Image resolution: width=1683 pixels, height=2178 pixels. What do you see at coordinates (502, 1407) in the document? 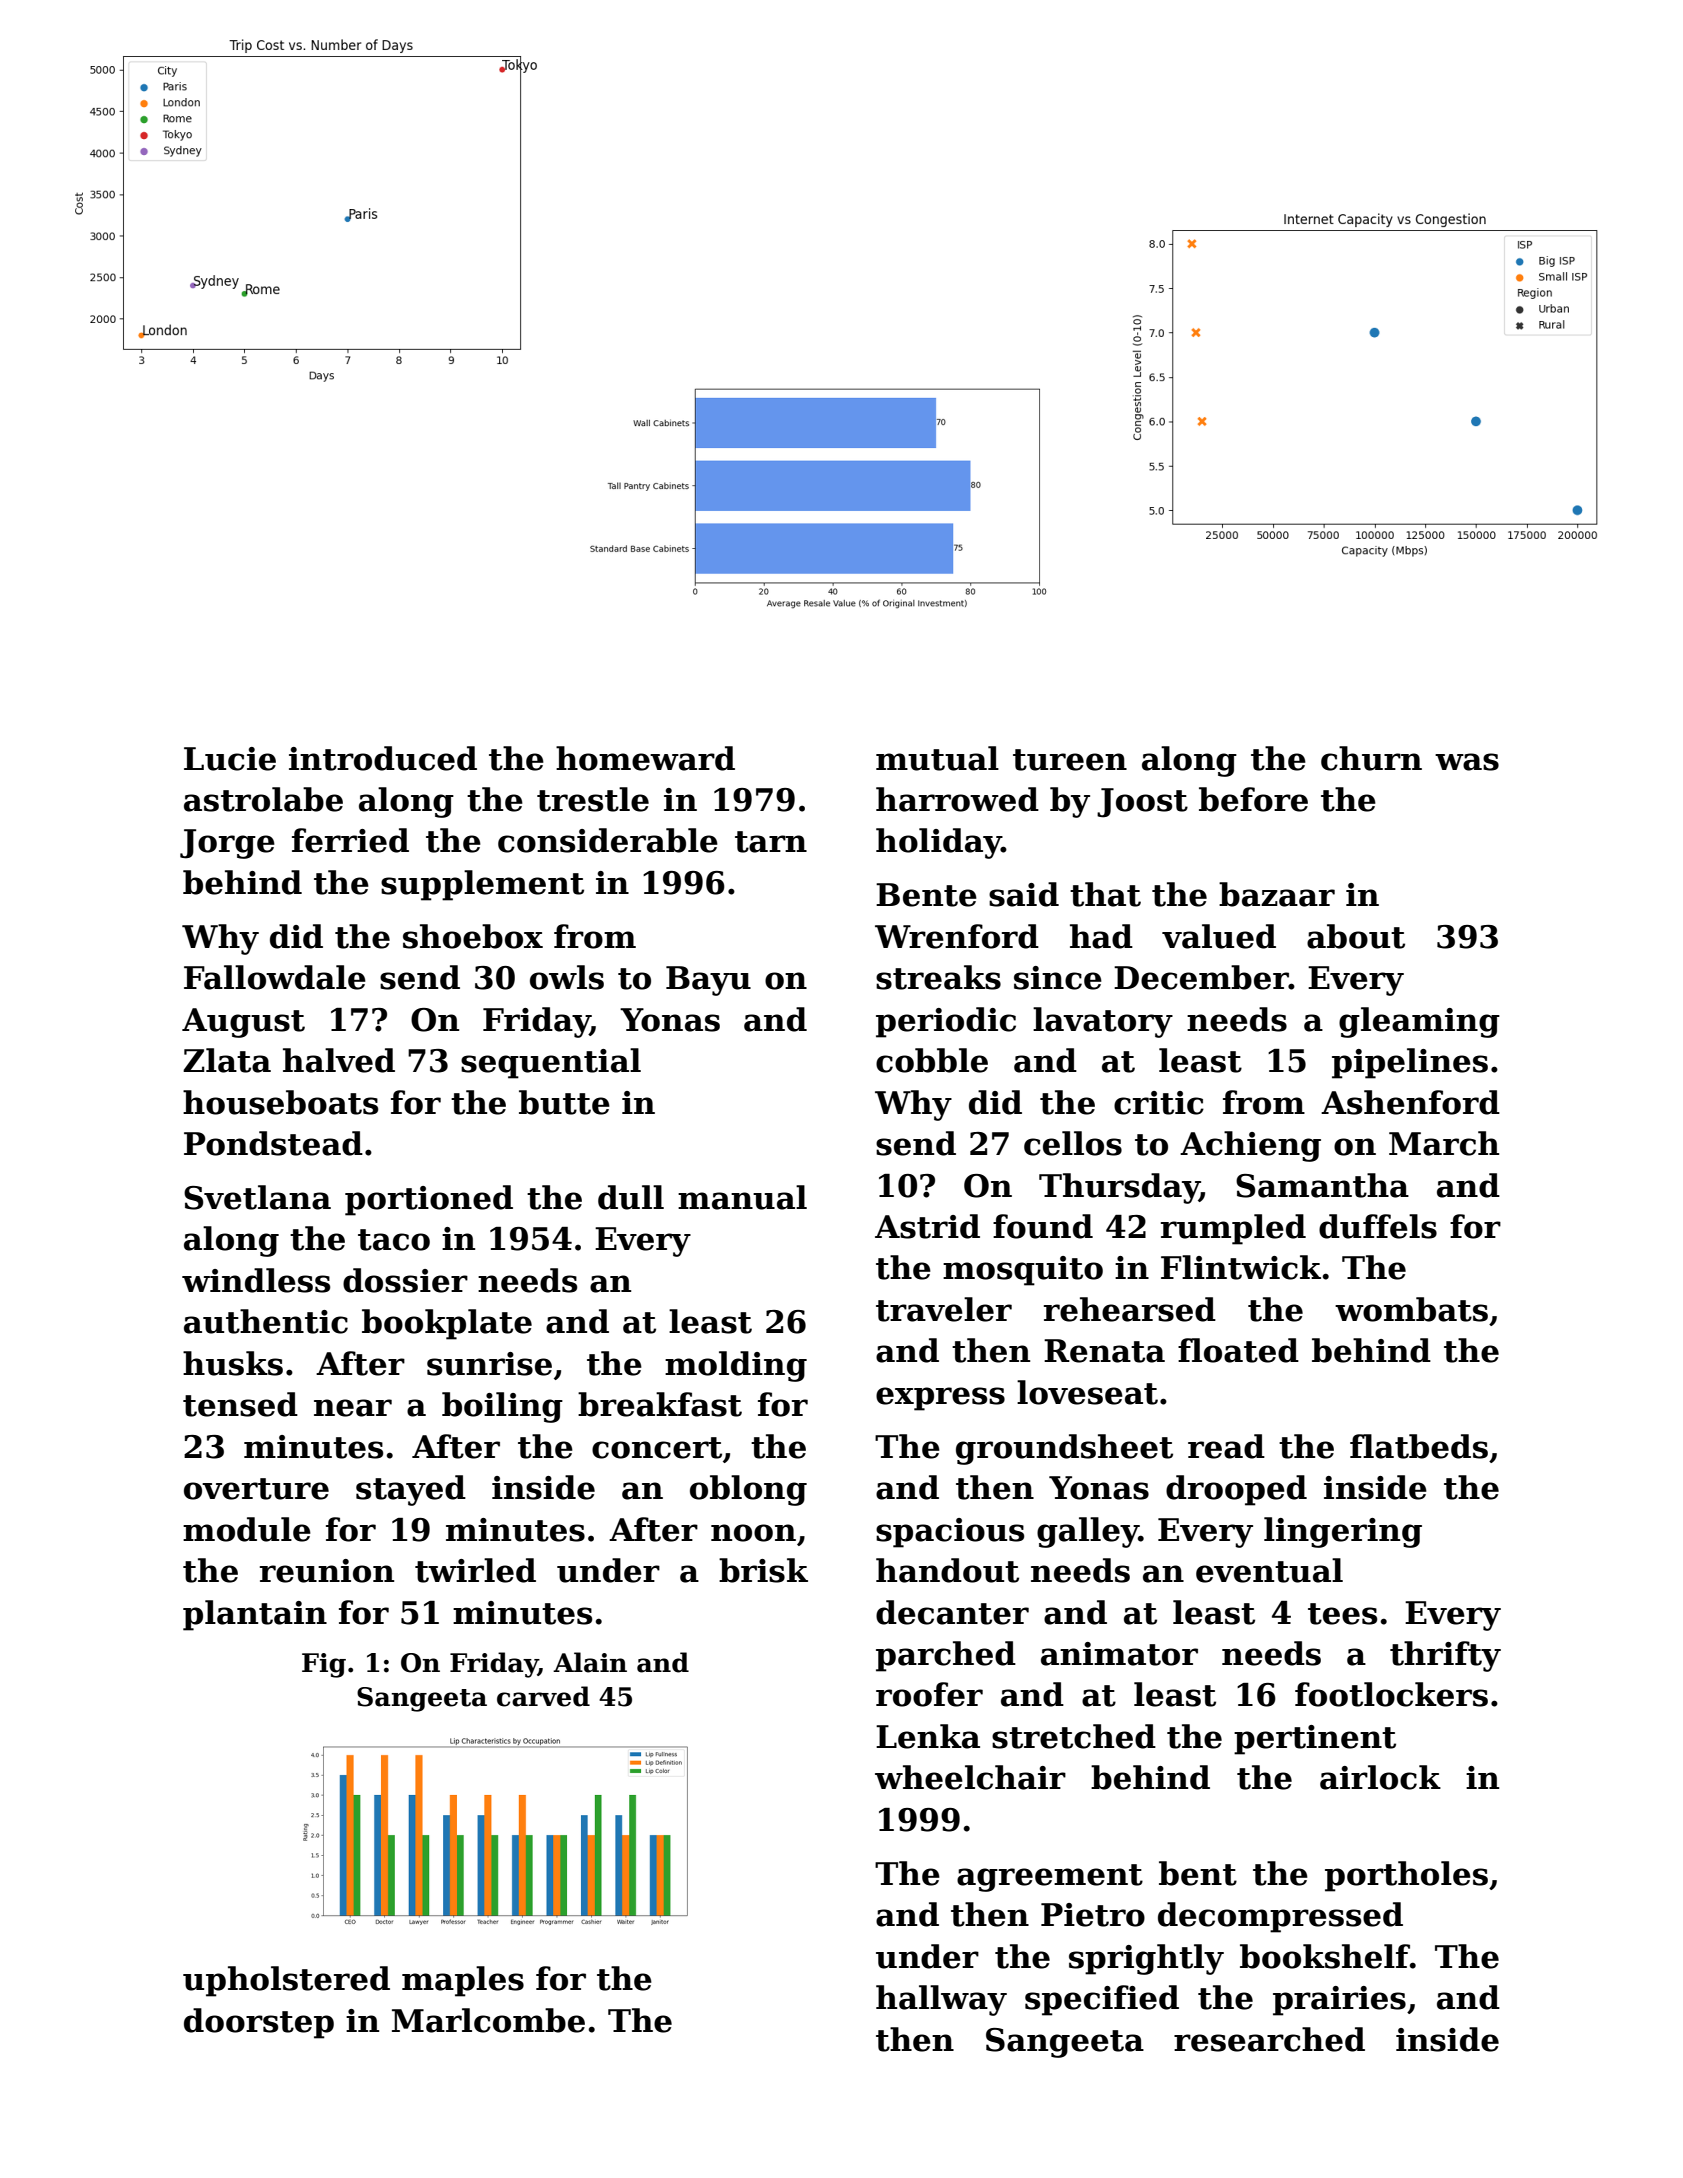
I see `boiling` at bounding box center [502, 1407].
